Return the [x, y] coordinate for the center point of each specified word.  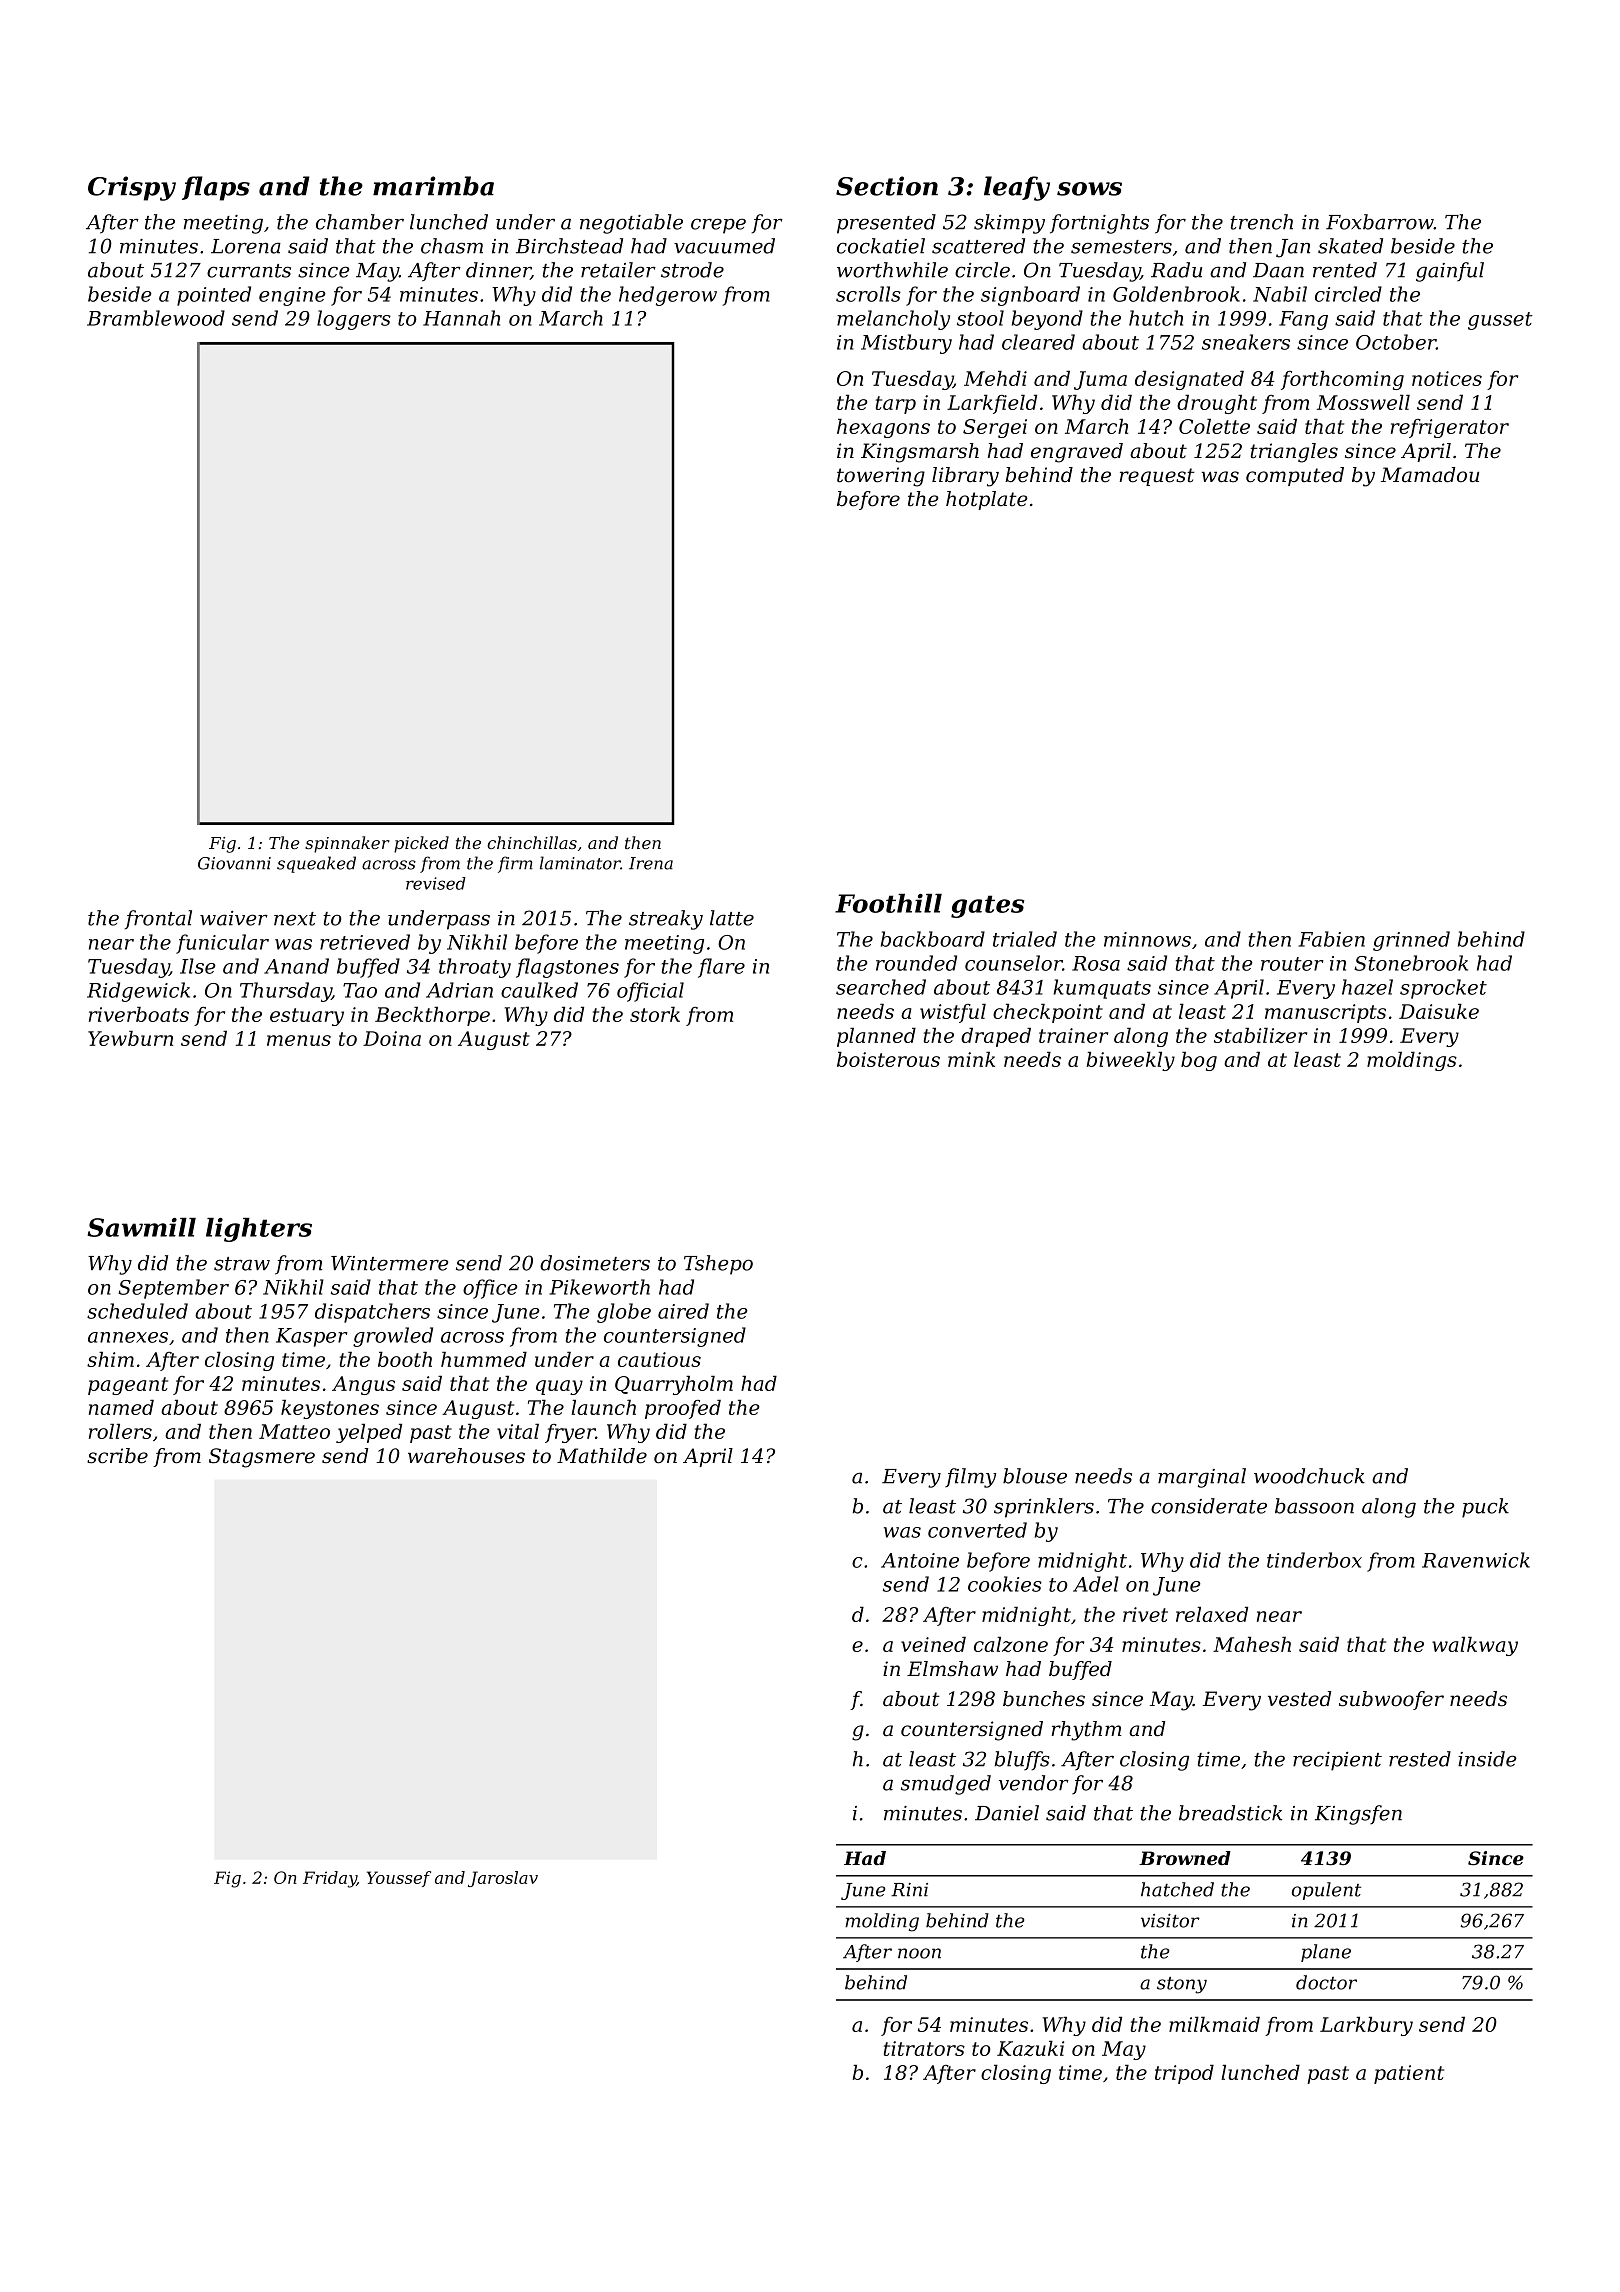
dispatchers [372, 1313]
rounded [916, 963]
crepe [718, 226]
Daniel [1007, 1813]
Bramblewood [156, 318]
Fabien [1331, 939]
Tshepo [718, 1265]
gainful [1450, 272]
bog [1199, 1061]
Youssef [399, 1879]
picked [421, 844]
